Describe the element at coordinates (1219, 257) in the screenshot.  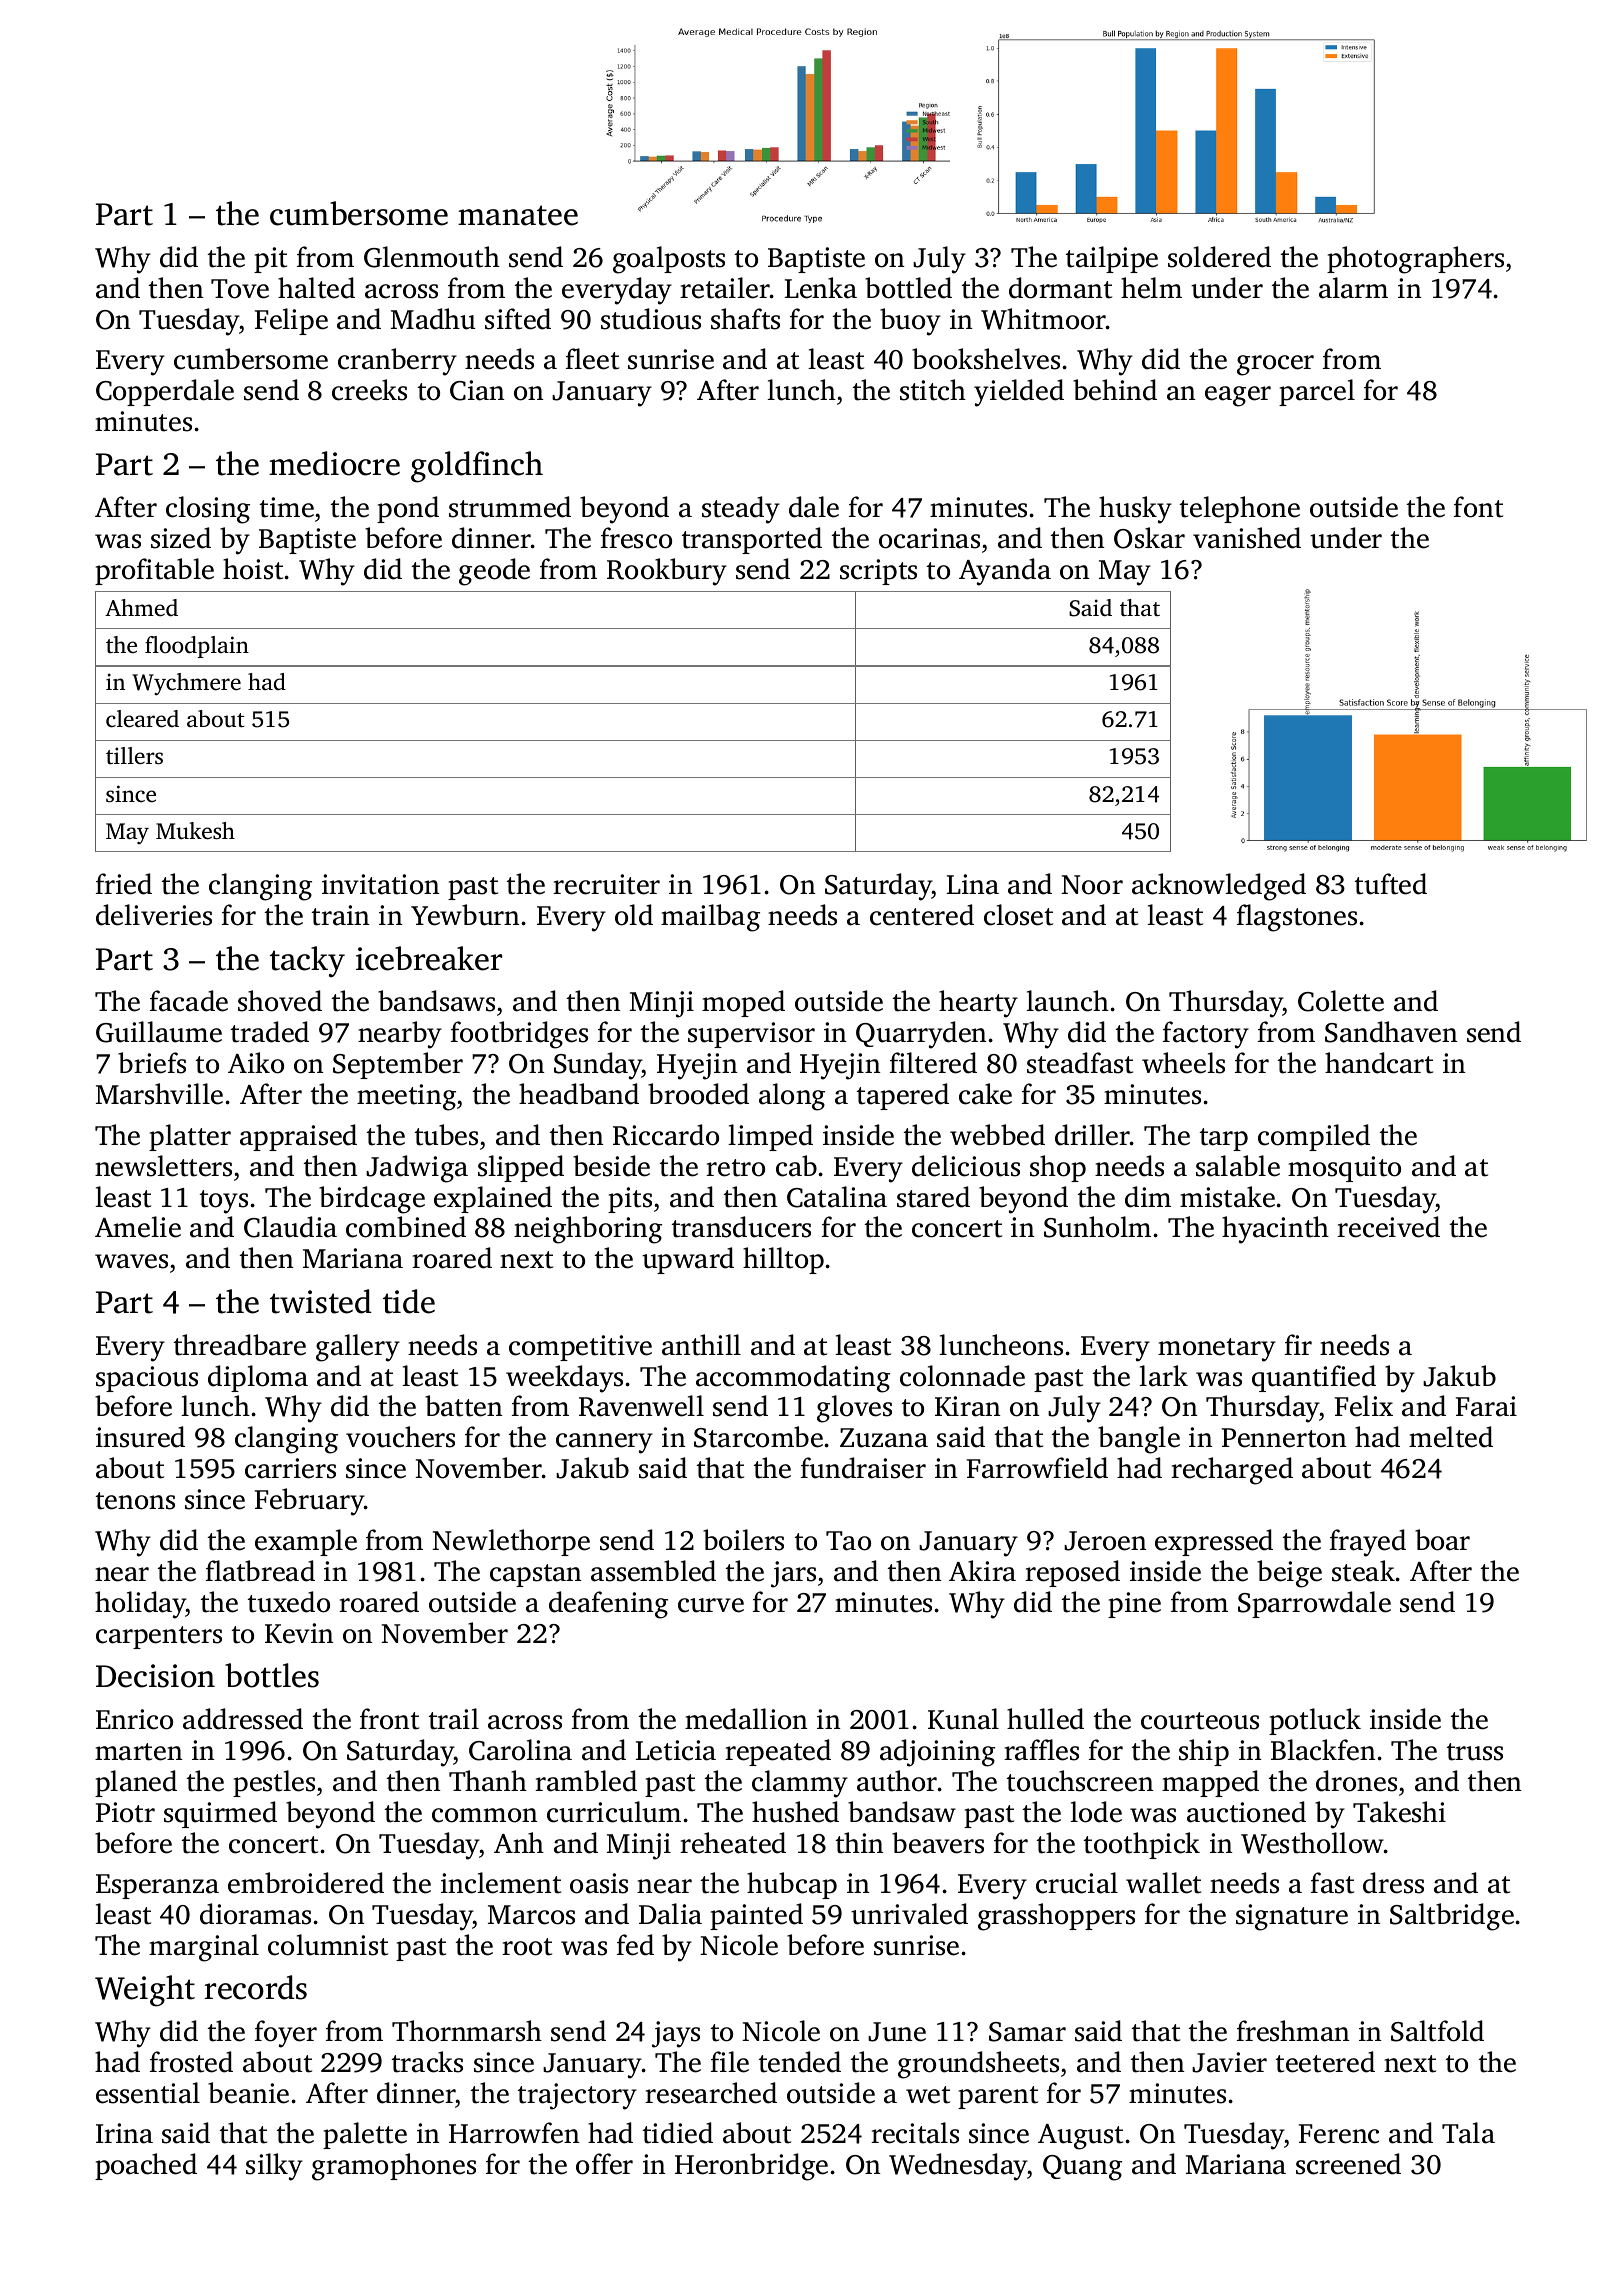
I see `soldered` at that location.
